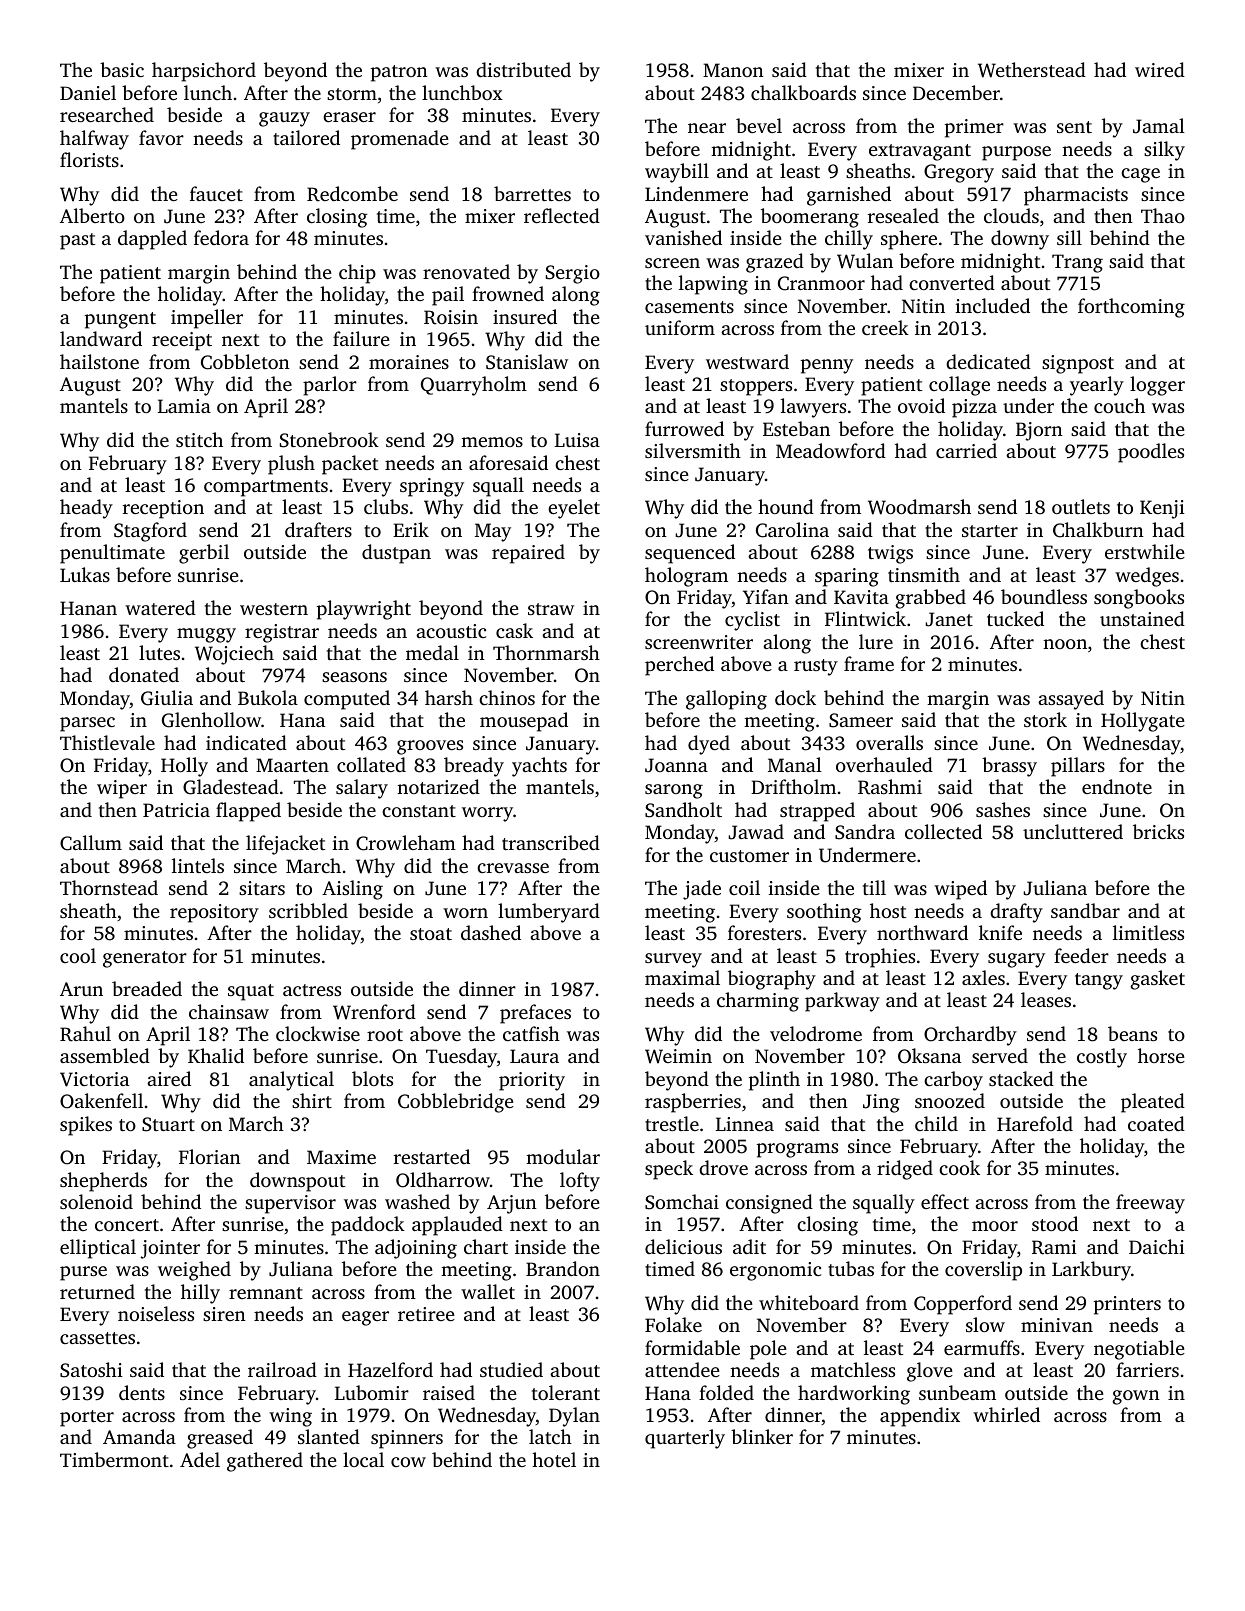  Describe the element at coordinates (786, 506) in the image. I see `hound` at that location.
